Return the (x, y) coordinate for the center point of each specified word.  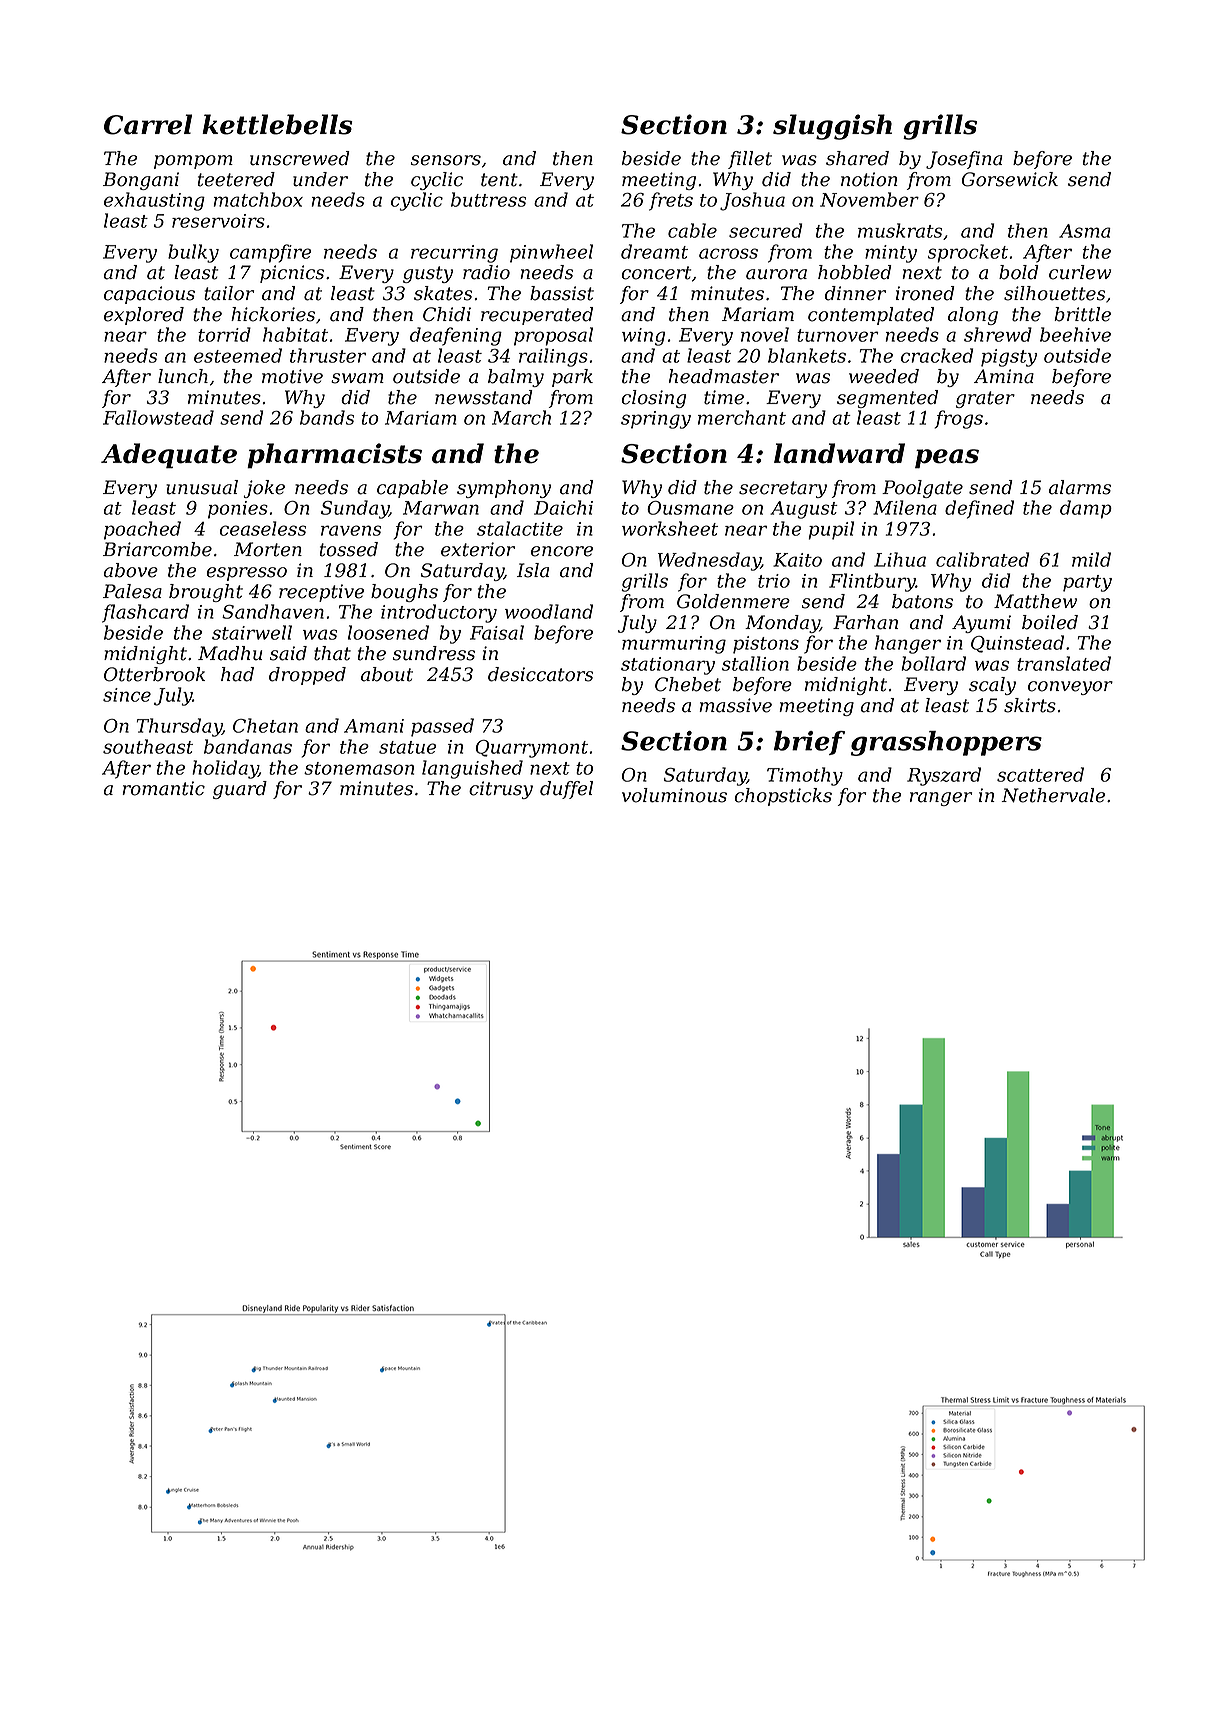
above (131, 570)
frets (671, 201)
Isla (533, 570)
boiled (1050, 622)
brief (809, 743)
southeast (148, 746)
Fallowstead (158, 417)
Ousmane (690, 508)
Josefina (964, 160)
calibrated (982, 559)
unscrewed (300, 158)
